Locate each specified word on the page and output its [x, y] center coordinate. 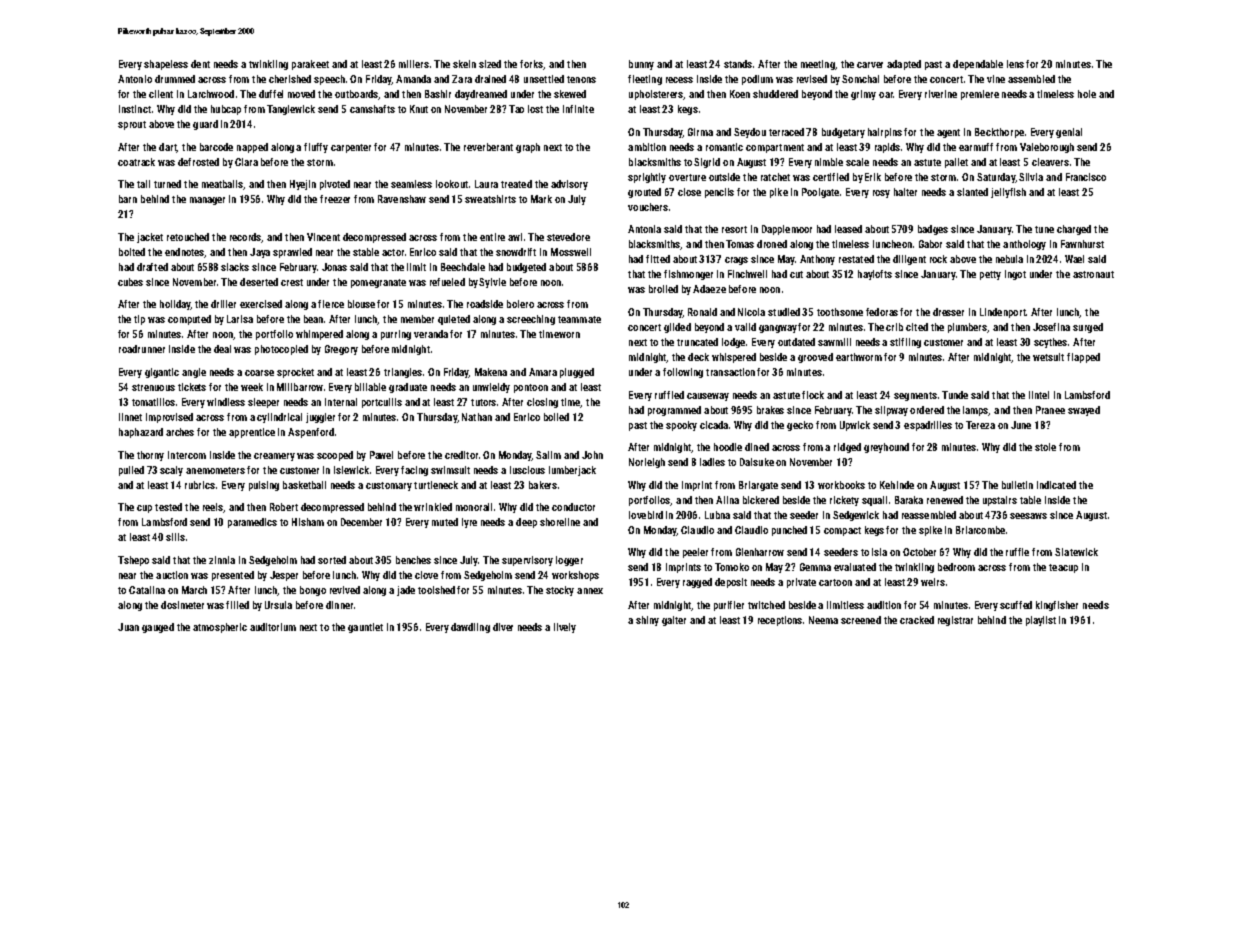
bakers [543, 485]
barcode [216, 147]
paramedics [252, 523]
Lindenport [1003, 313]
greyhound [886, 448]
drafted [152, 267]
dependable [978, 65]
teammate [579, 319]
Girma [700, 132]
